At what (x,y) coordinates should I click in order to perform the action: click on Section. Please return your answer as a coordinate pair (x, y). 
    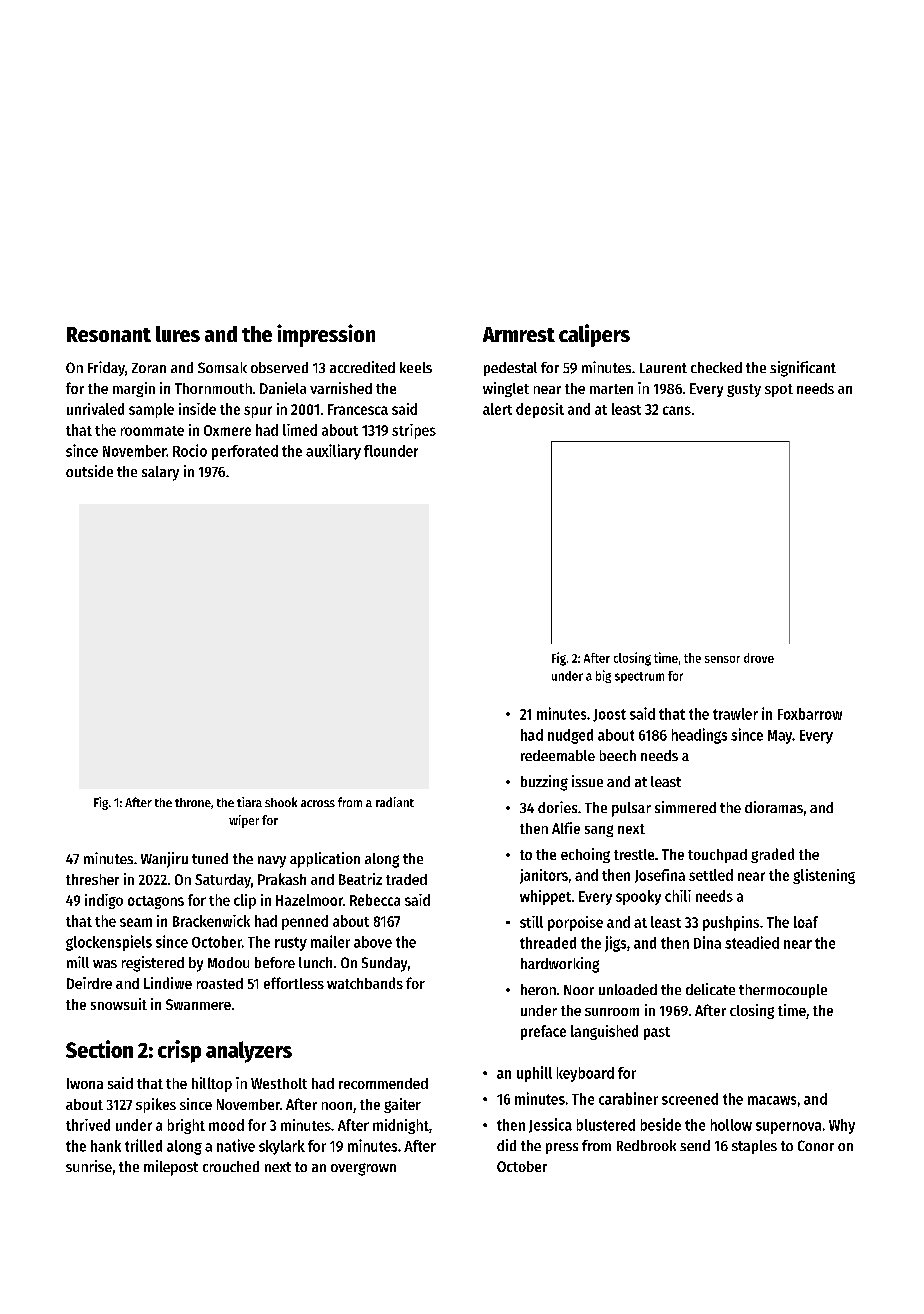
    Looking at the image, I should click on (99, 1049).
